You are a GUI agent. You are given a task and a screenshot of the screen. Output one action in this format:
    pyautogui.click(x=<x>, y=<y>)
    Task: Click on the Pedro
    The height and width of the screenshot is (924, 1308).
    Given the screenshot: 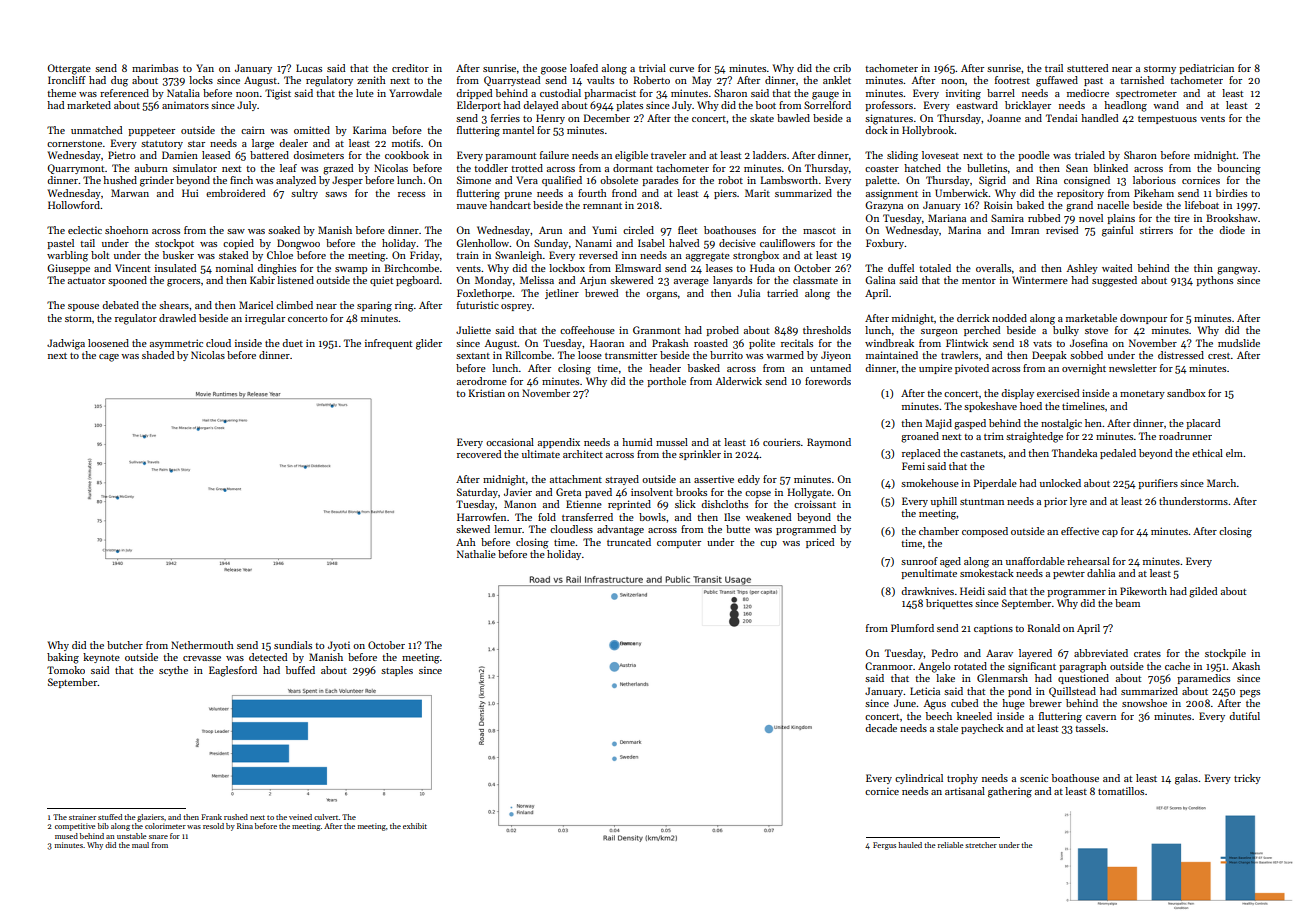 What is the action you would take?
    pyautogui.click(x=945, y=653)
